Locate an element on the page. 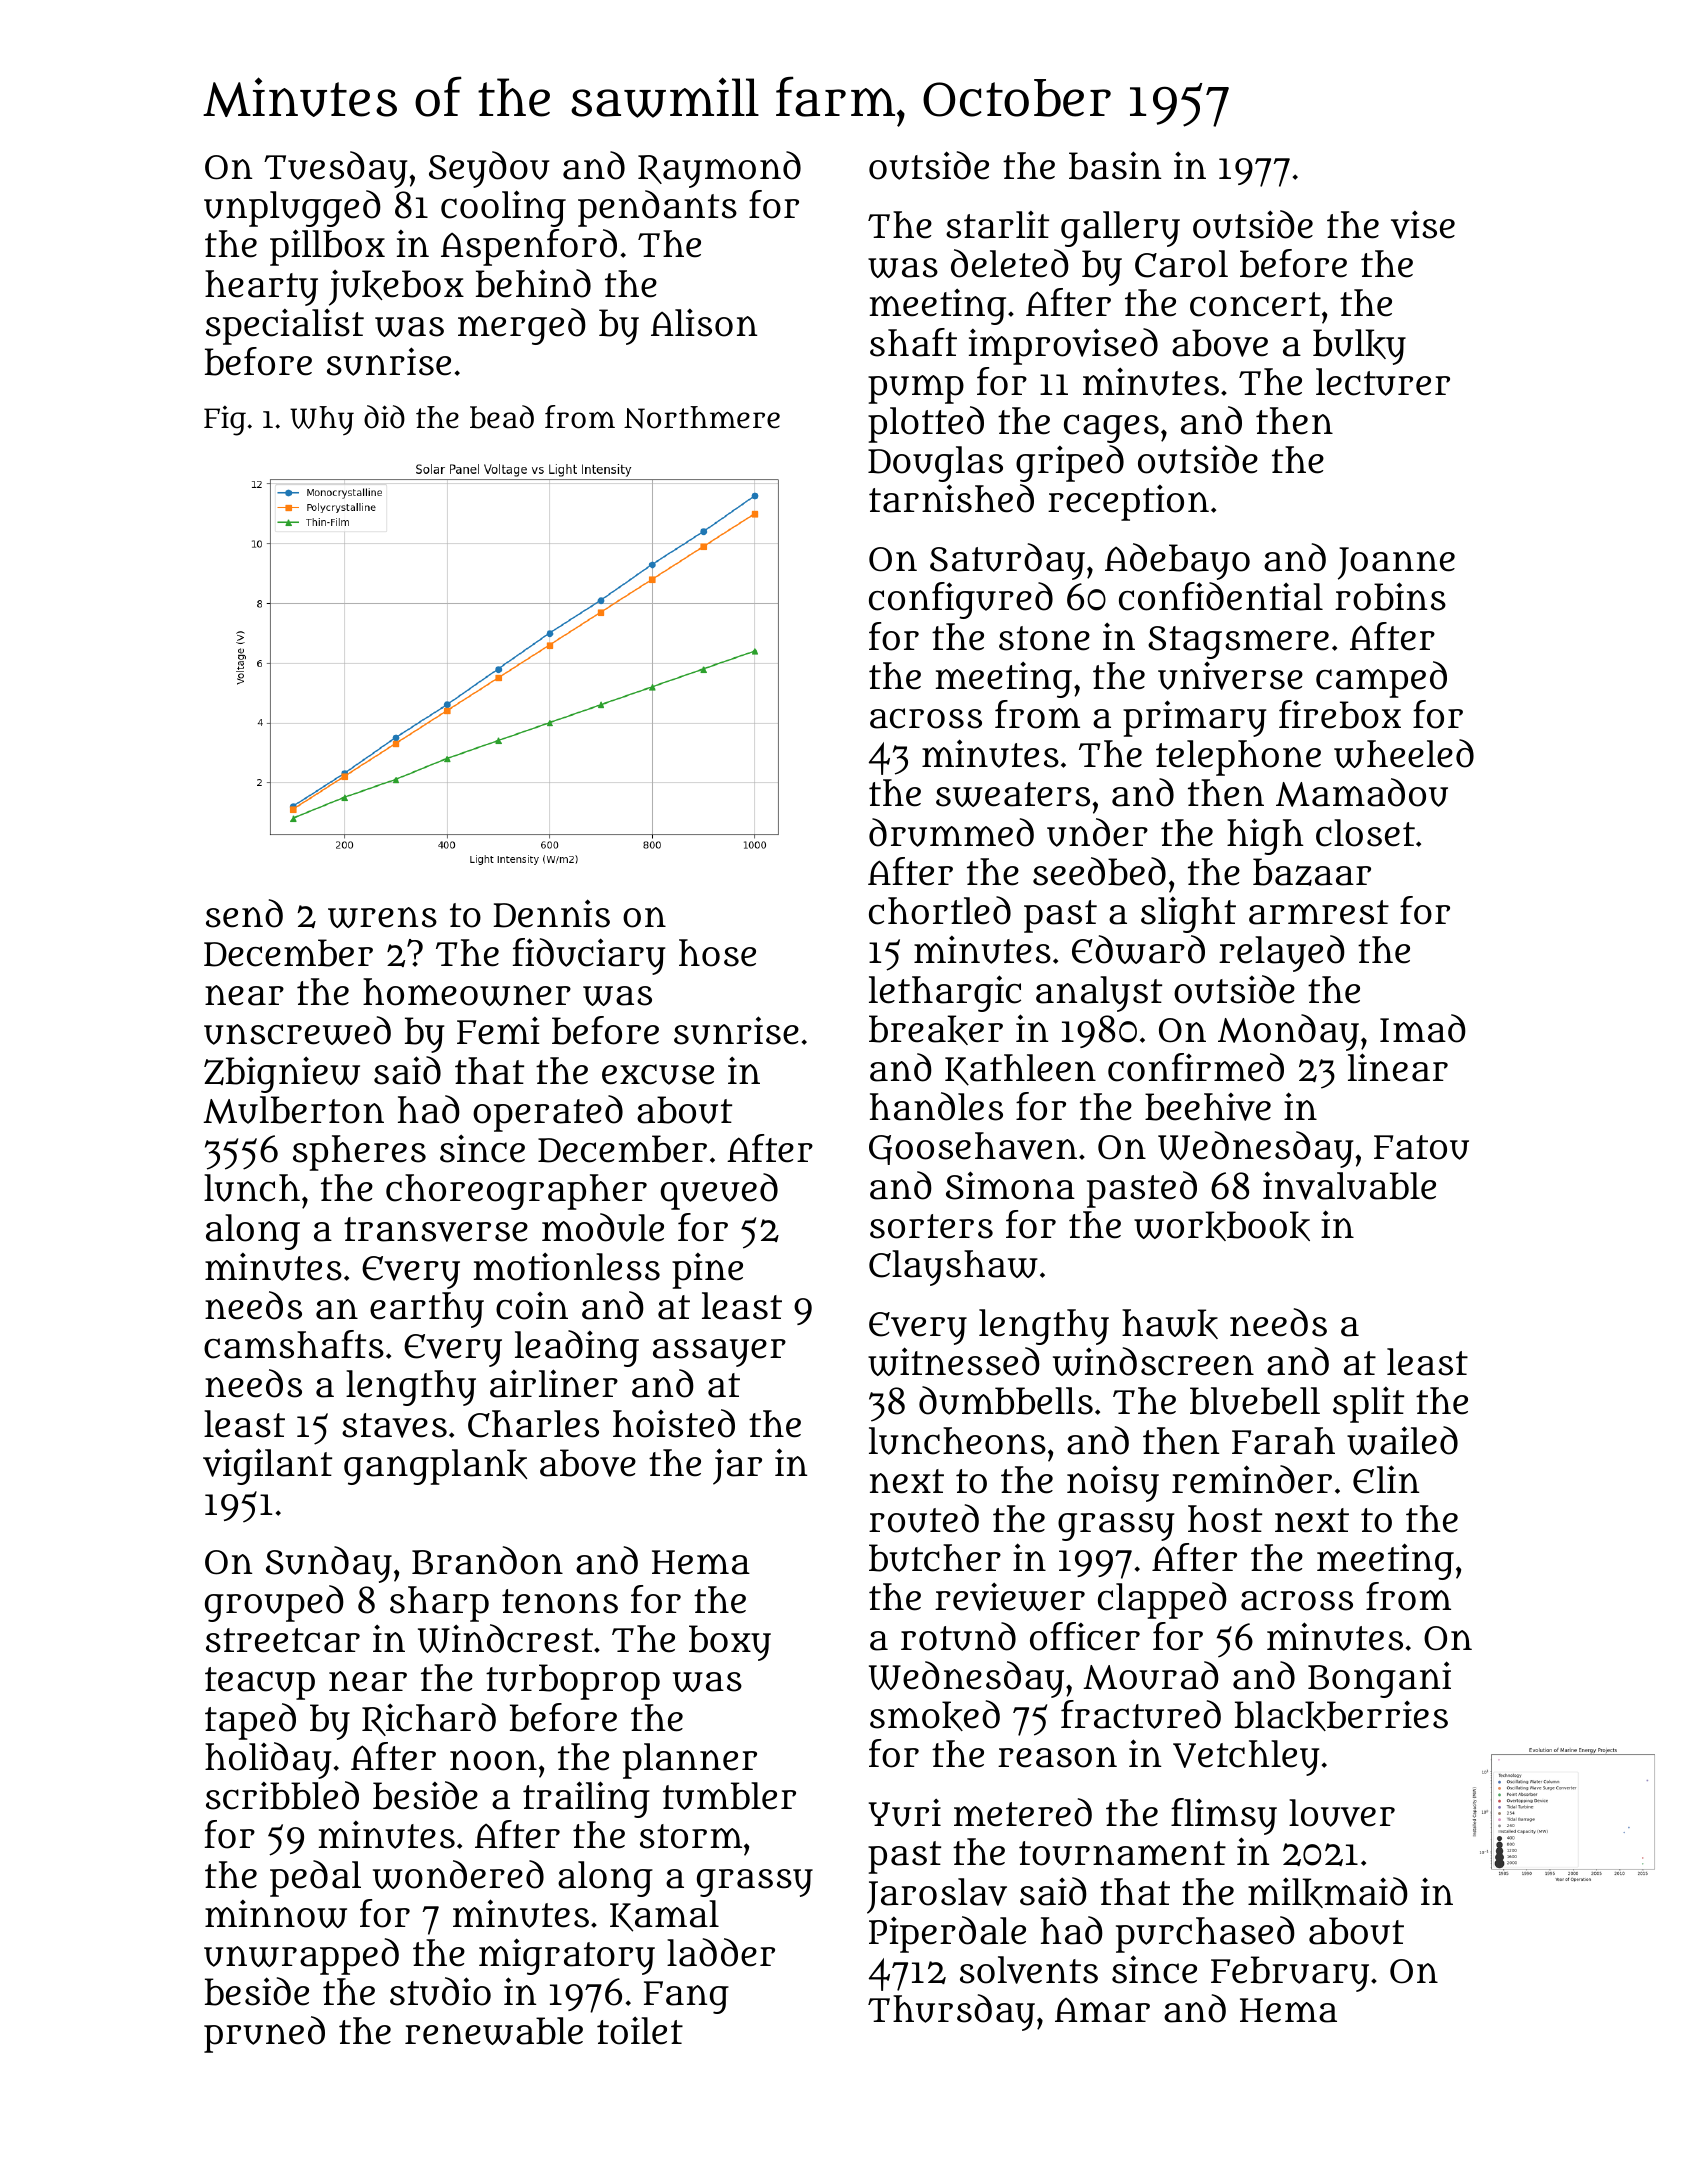 Image resolution: width=1683 pixels, height=2178 pixels. louver is located at coordinates (1342, 1813).
